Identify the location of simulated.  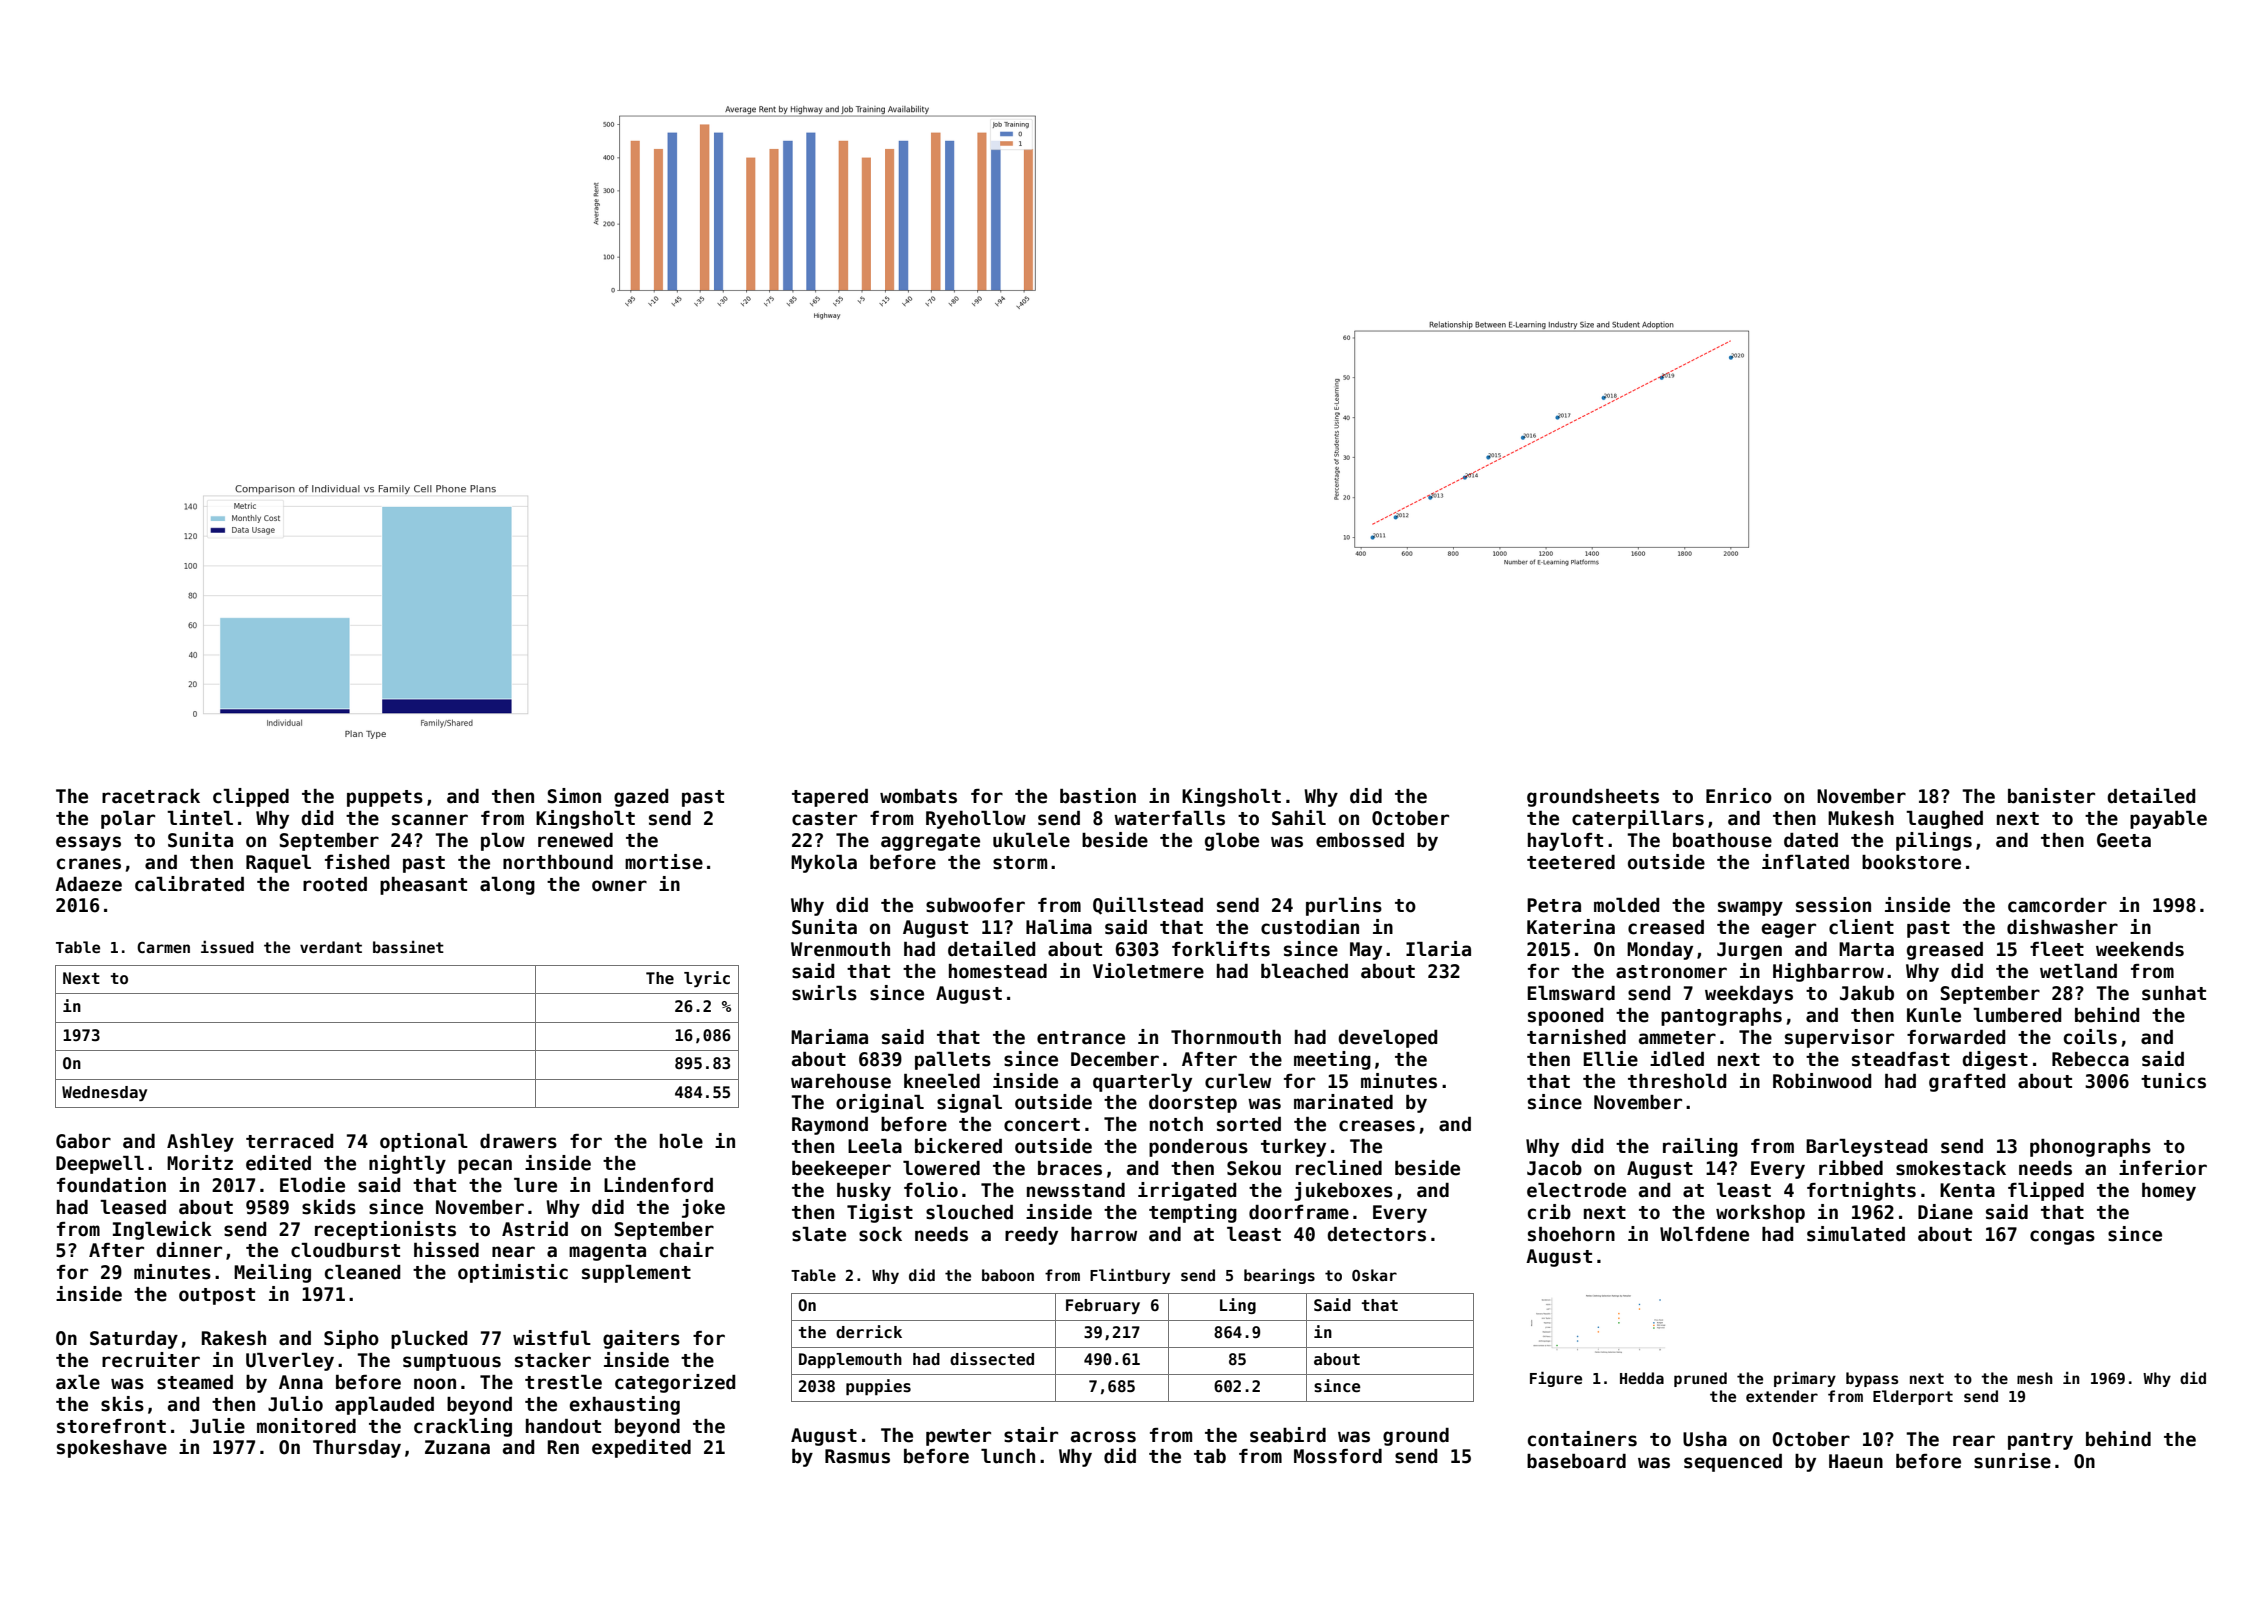
(1856, 1234).
